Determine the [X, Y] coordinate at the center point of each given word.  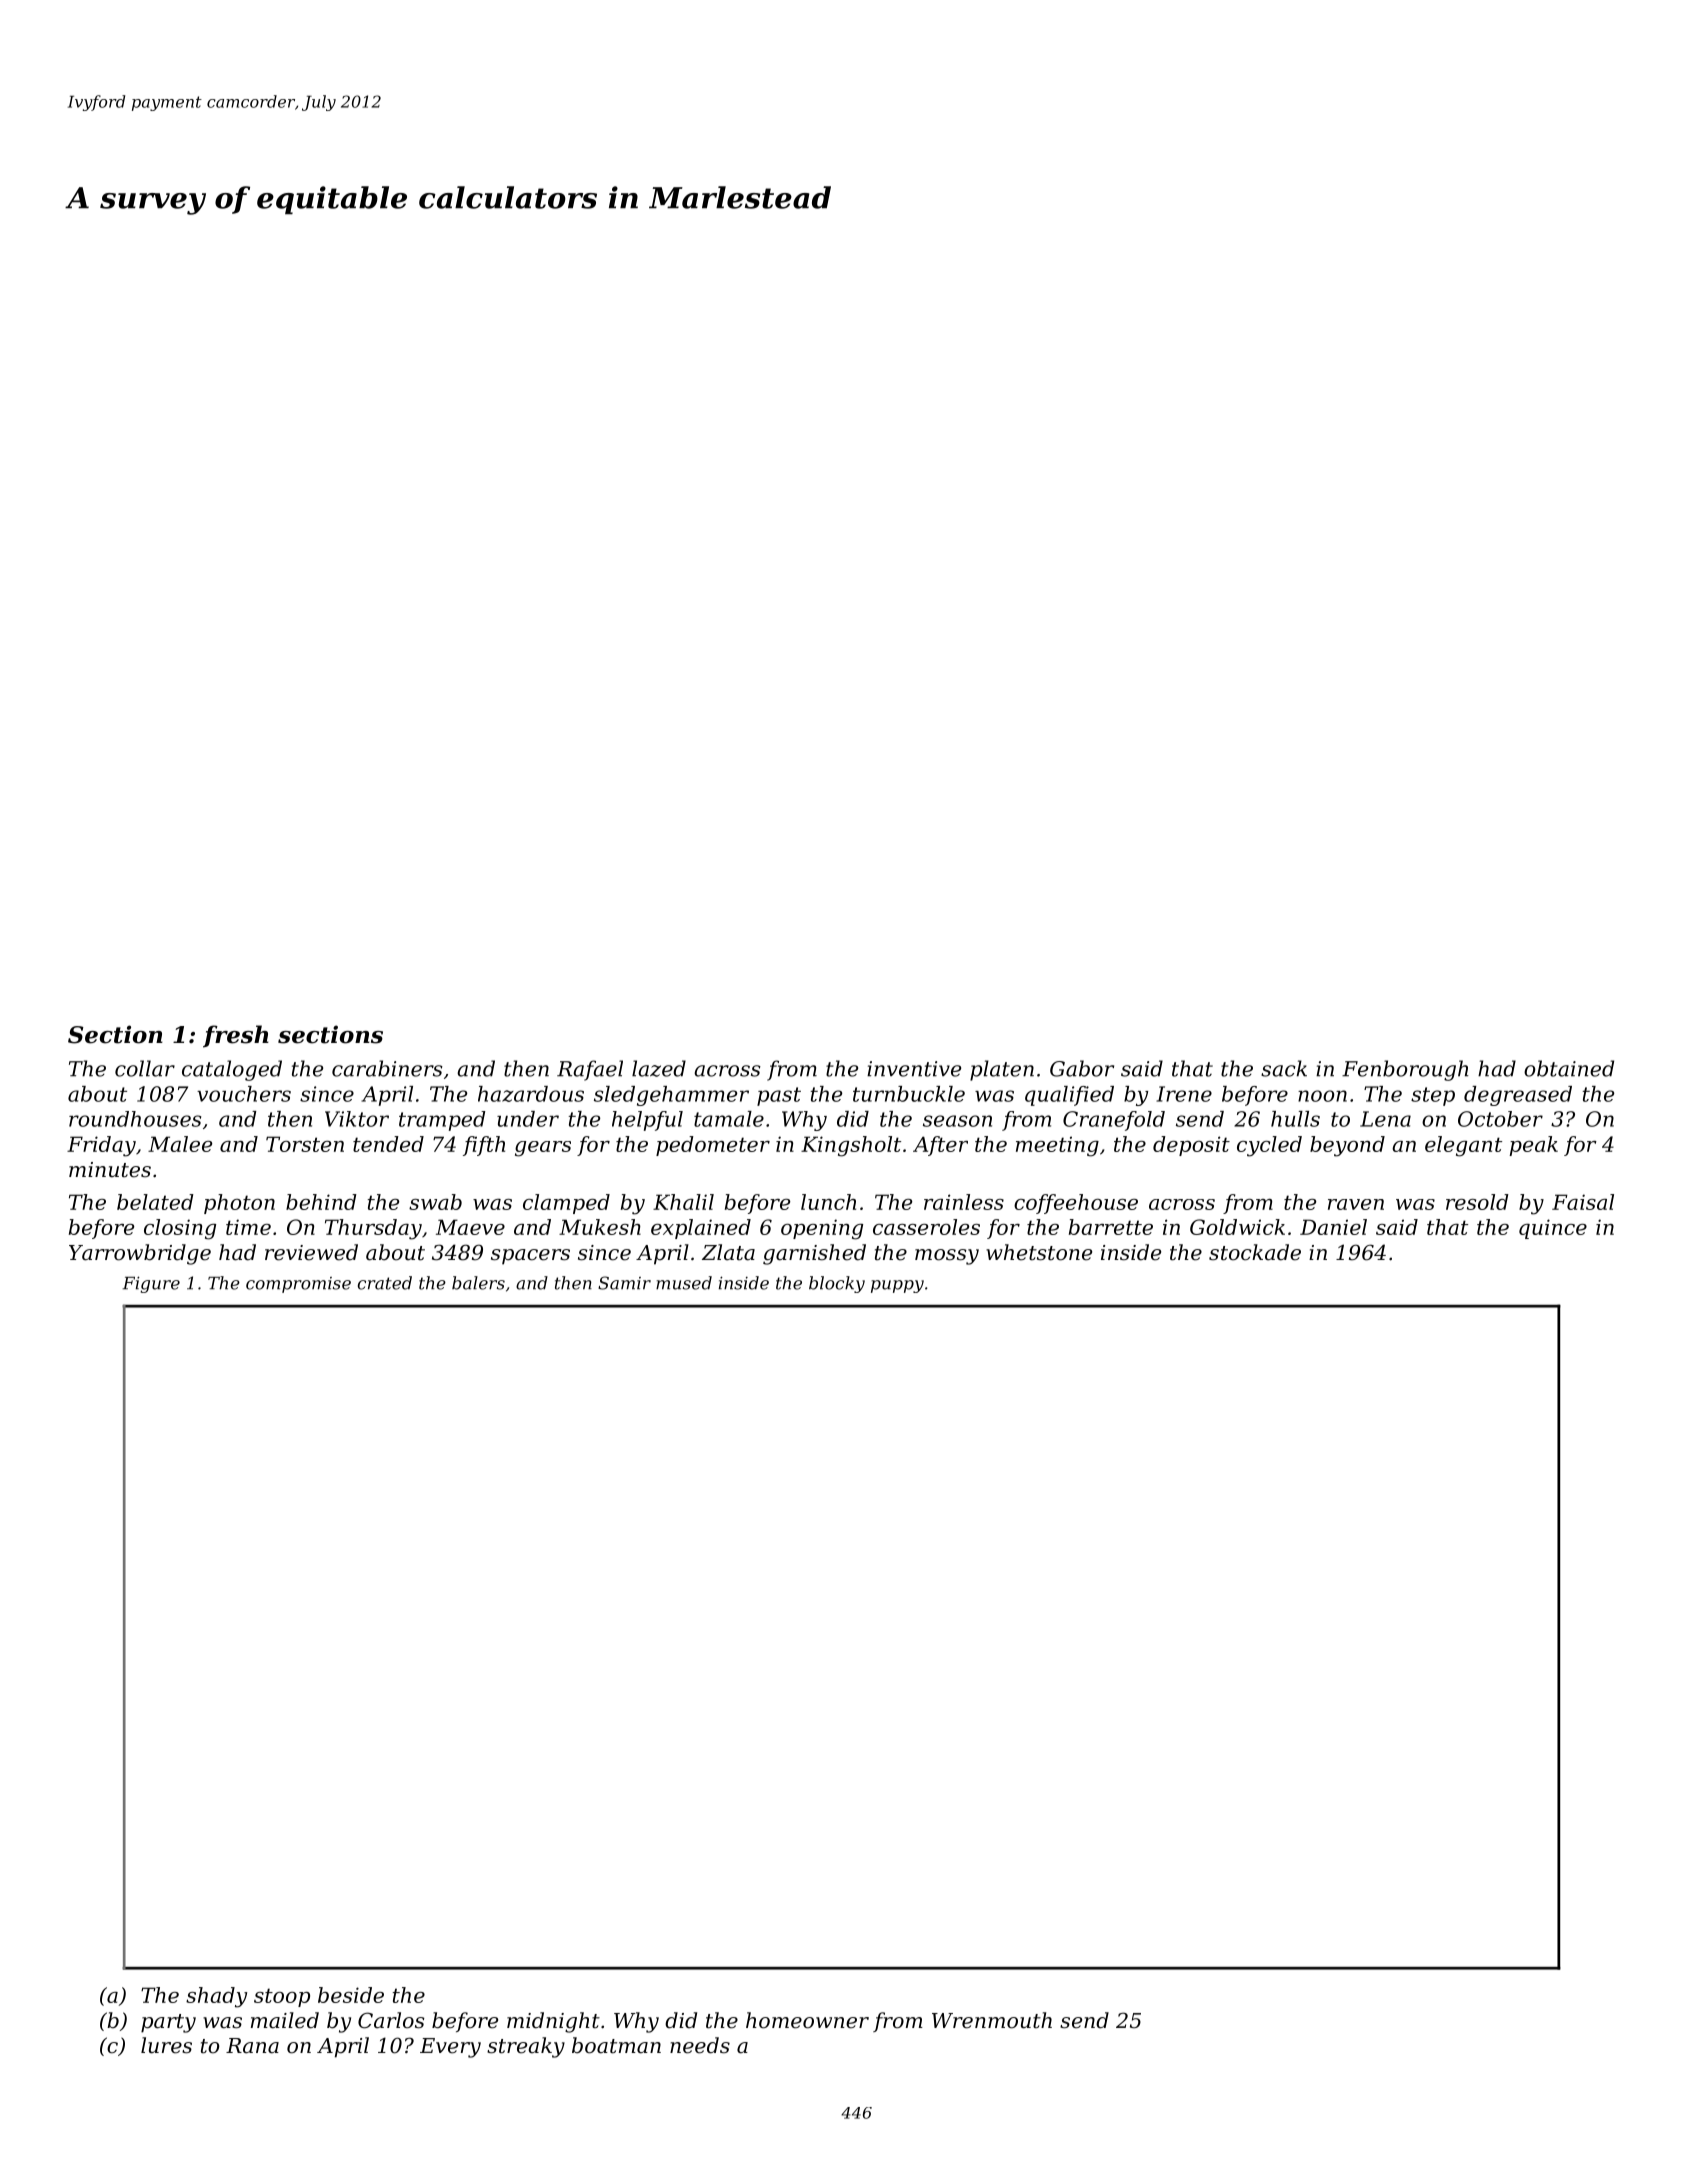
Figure [151, 1284]
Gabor [1082, 1068]
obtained [1569, 1068]
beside [351, 1995]
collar [145, 1068]
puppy [897, 1286]
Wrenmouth [992, 2020]
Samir [624, 1283]
